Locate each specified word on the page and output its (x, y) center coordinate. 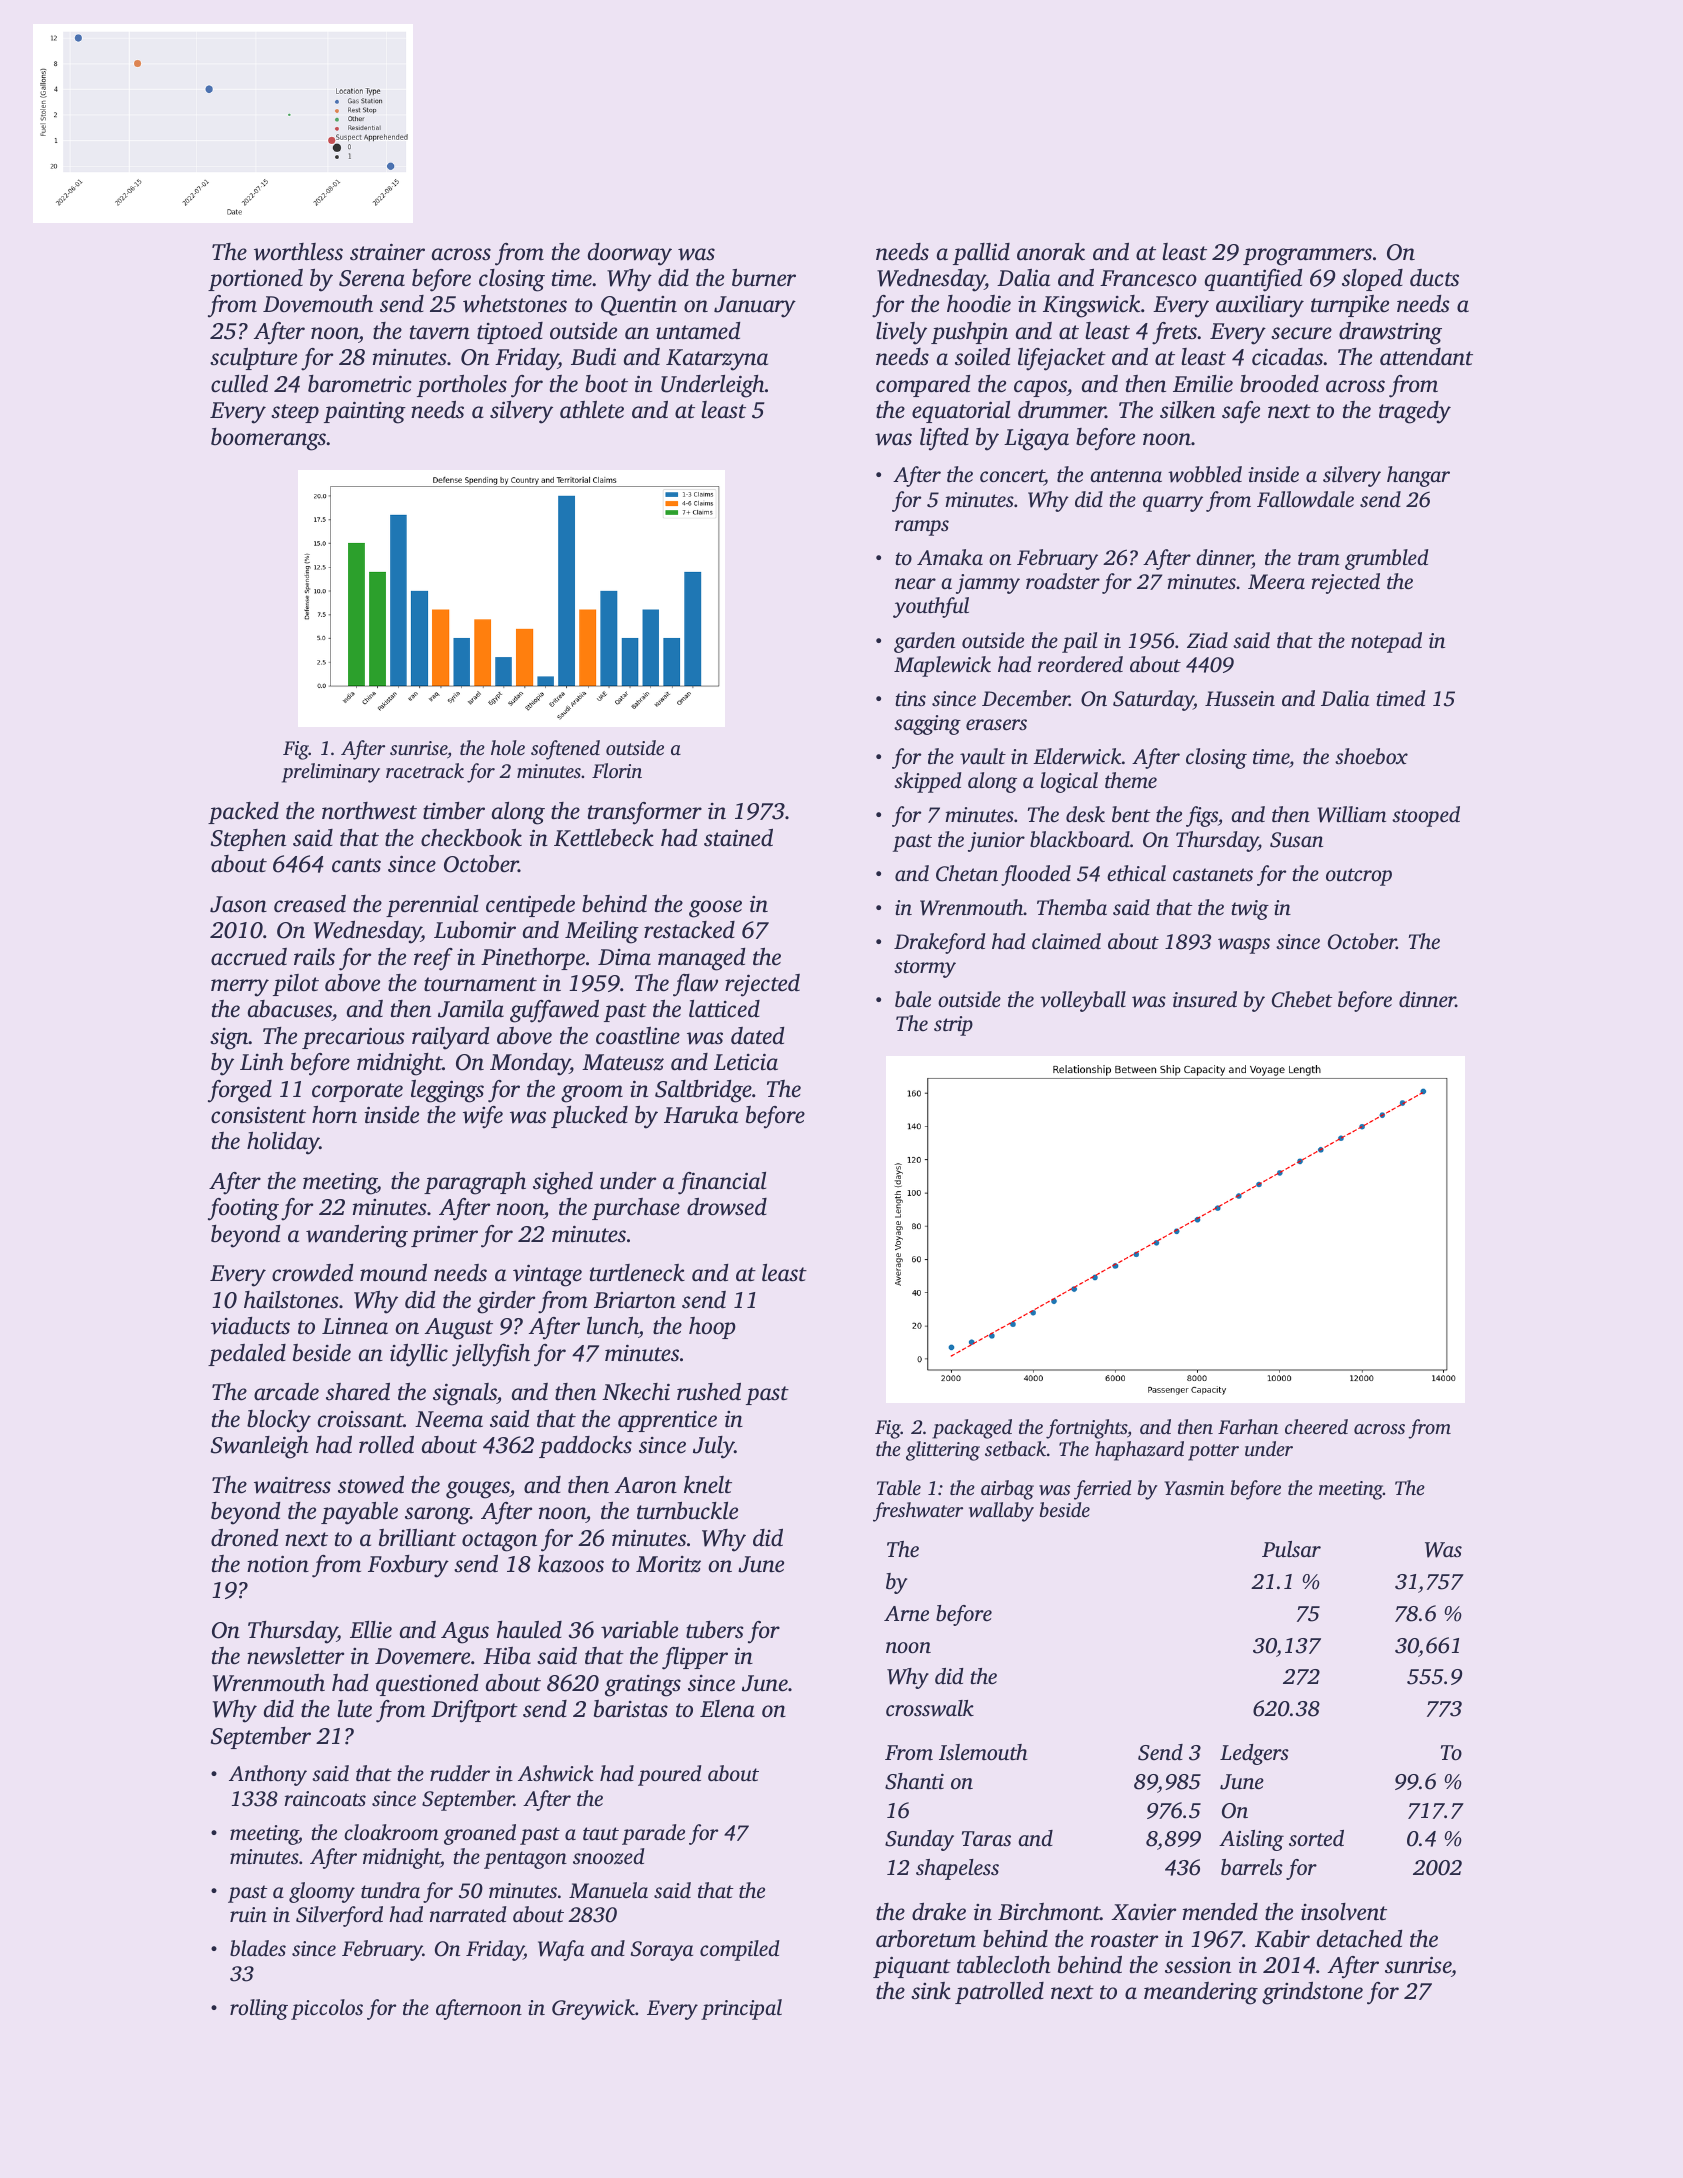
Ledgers (1254, 1754)
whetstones (515, 304)
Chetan (967, 873)
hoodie (979, 304)
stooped (1426, 816)
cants (356, 865)
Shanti (914, 1781)
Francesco (1148, 278)
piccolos (327, 2009)
